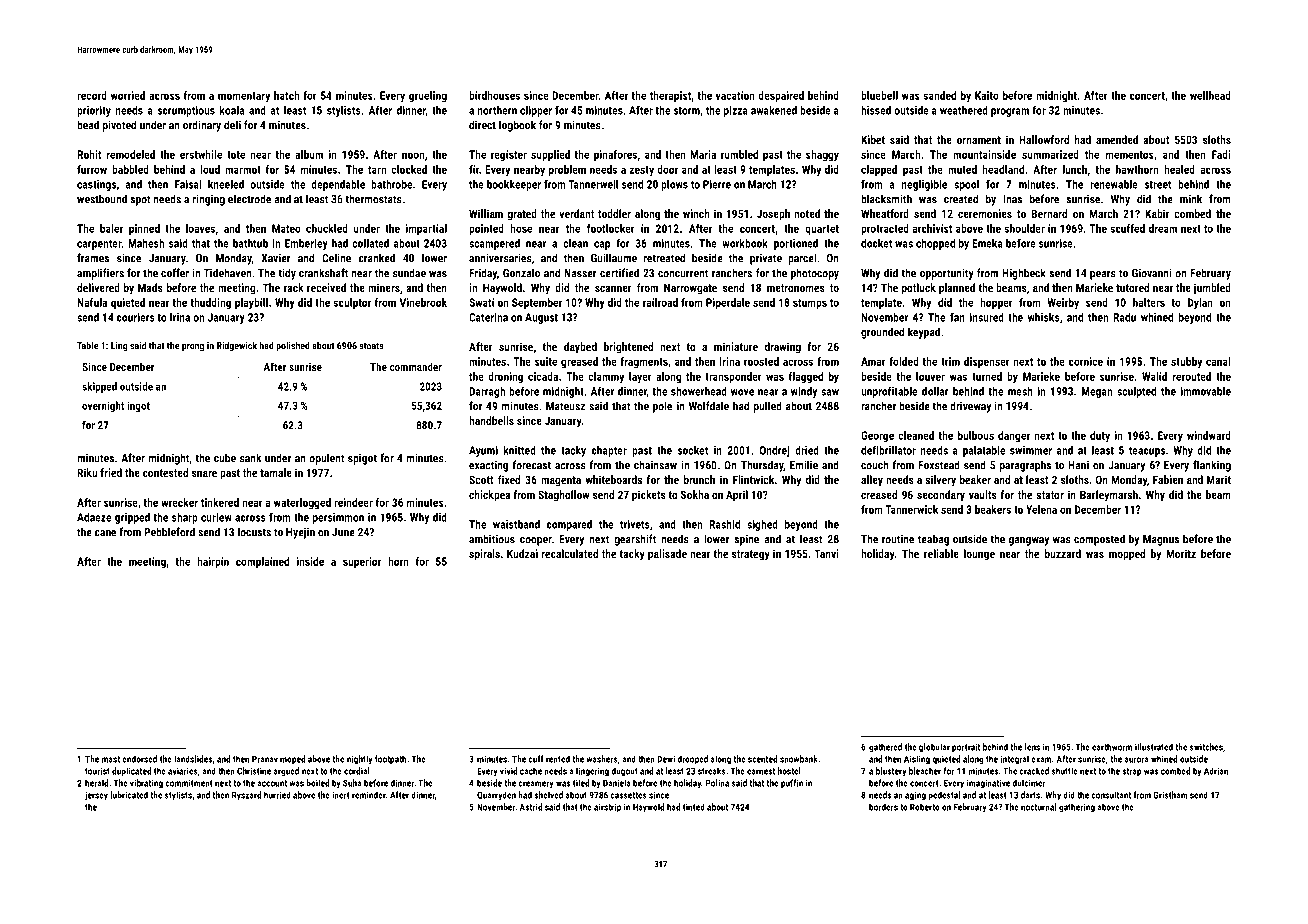  What do you see at coordinates (373, 199) in the document?
I see `thermostats` at bounding box center [373, 199].
